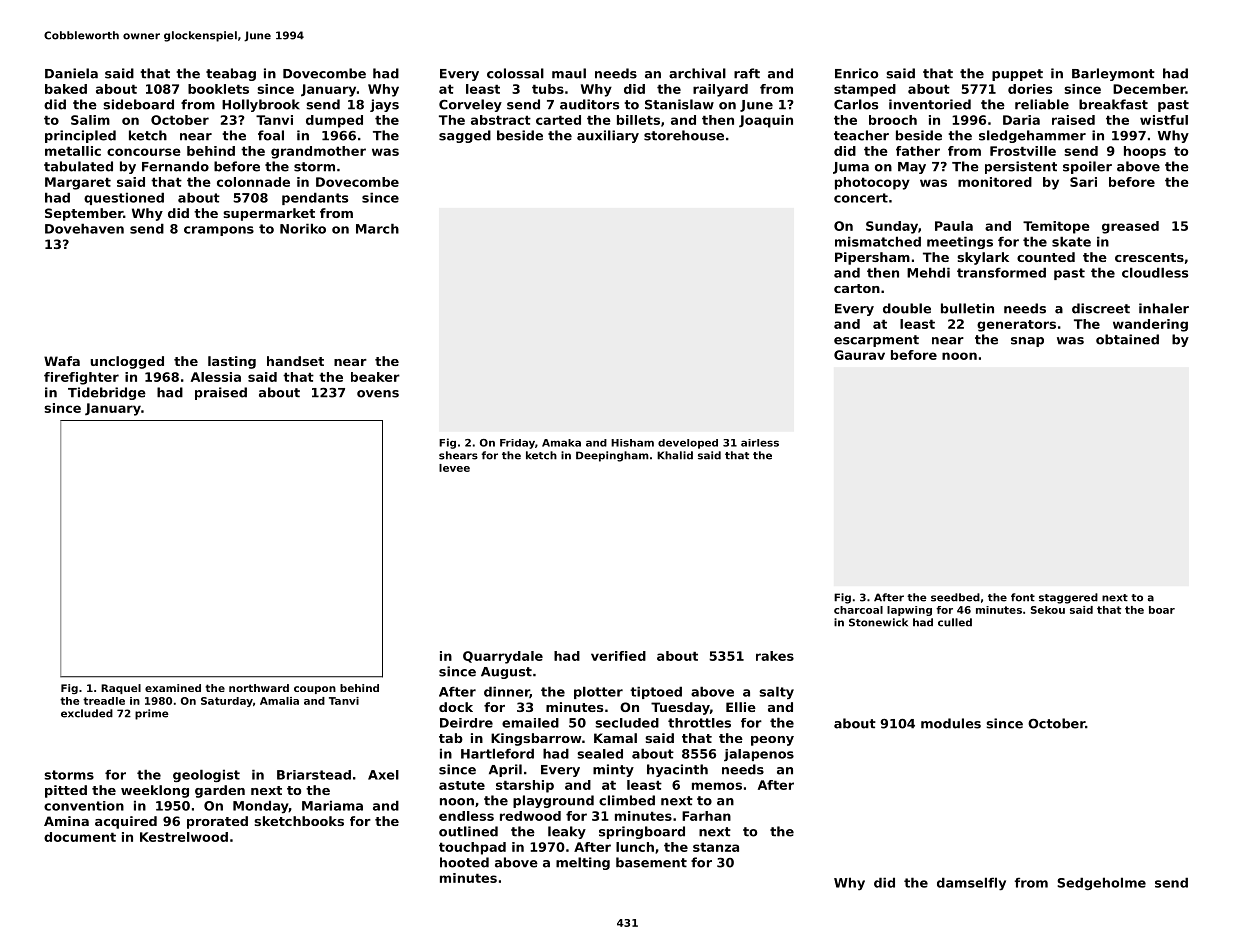  I want to click on levee, so click(454, 468).
